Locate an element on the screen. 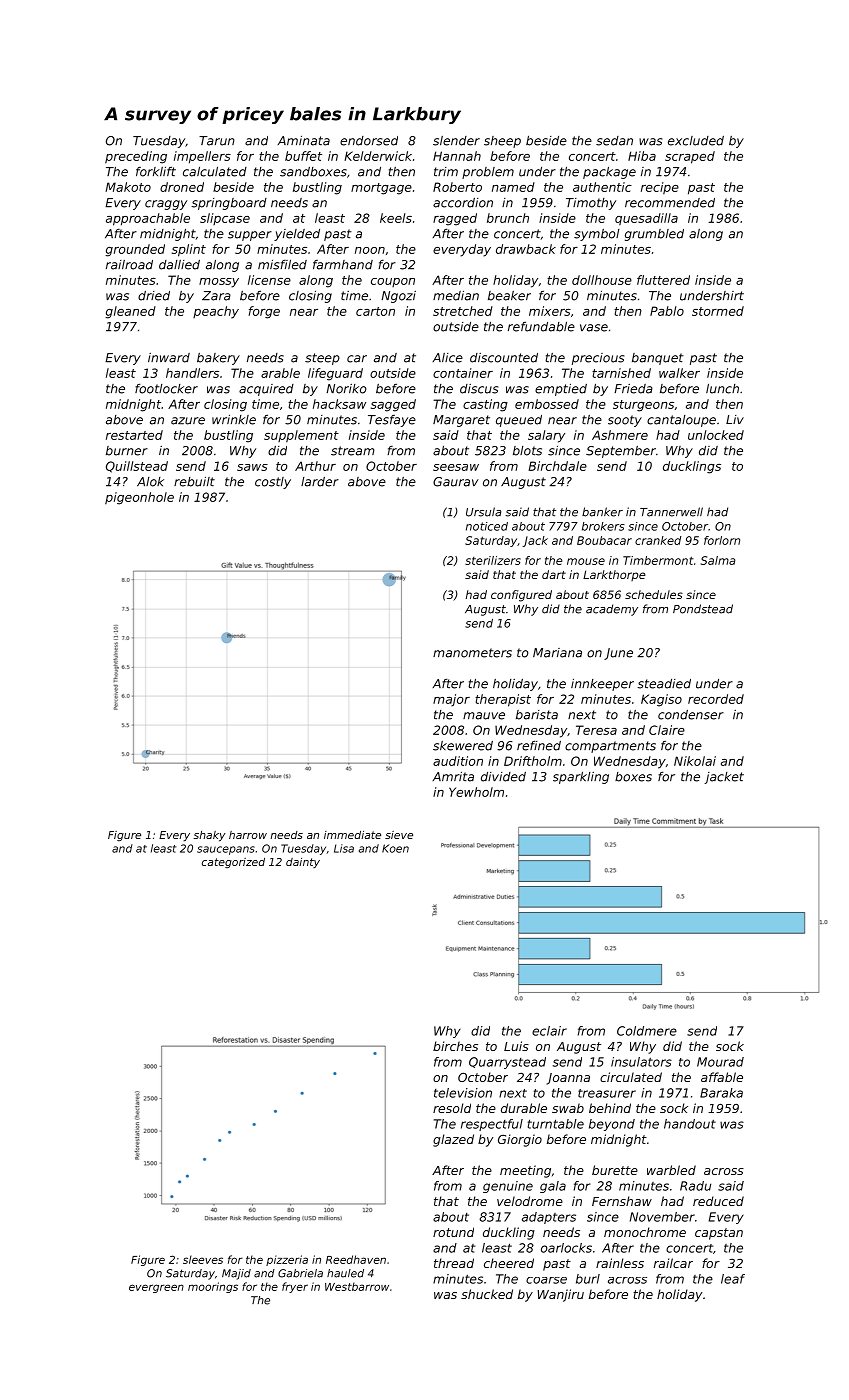 This screenshot has height=1400, width=849. Quarrystead is located at coordinates (507, 1063).
